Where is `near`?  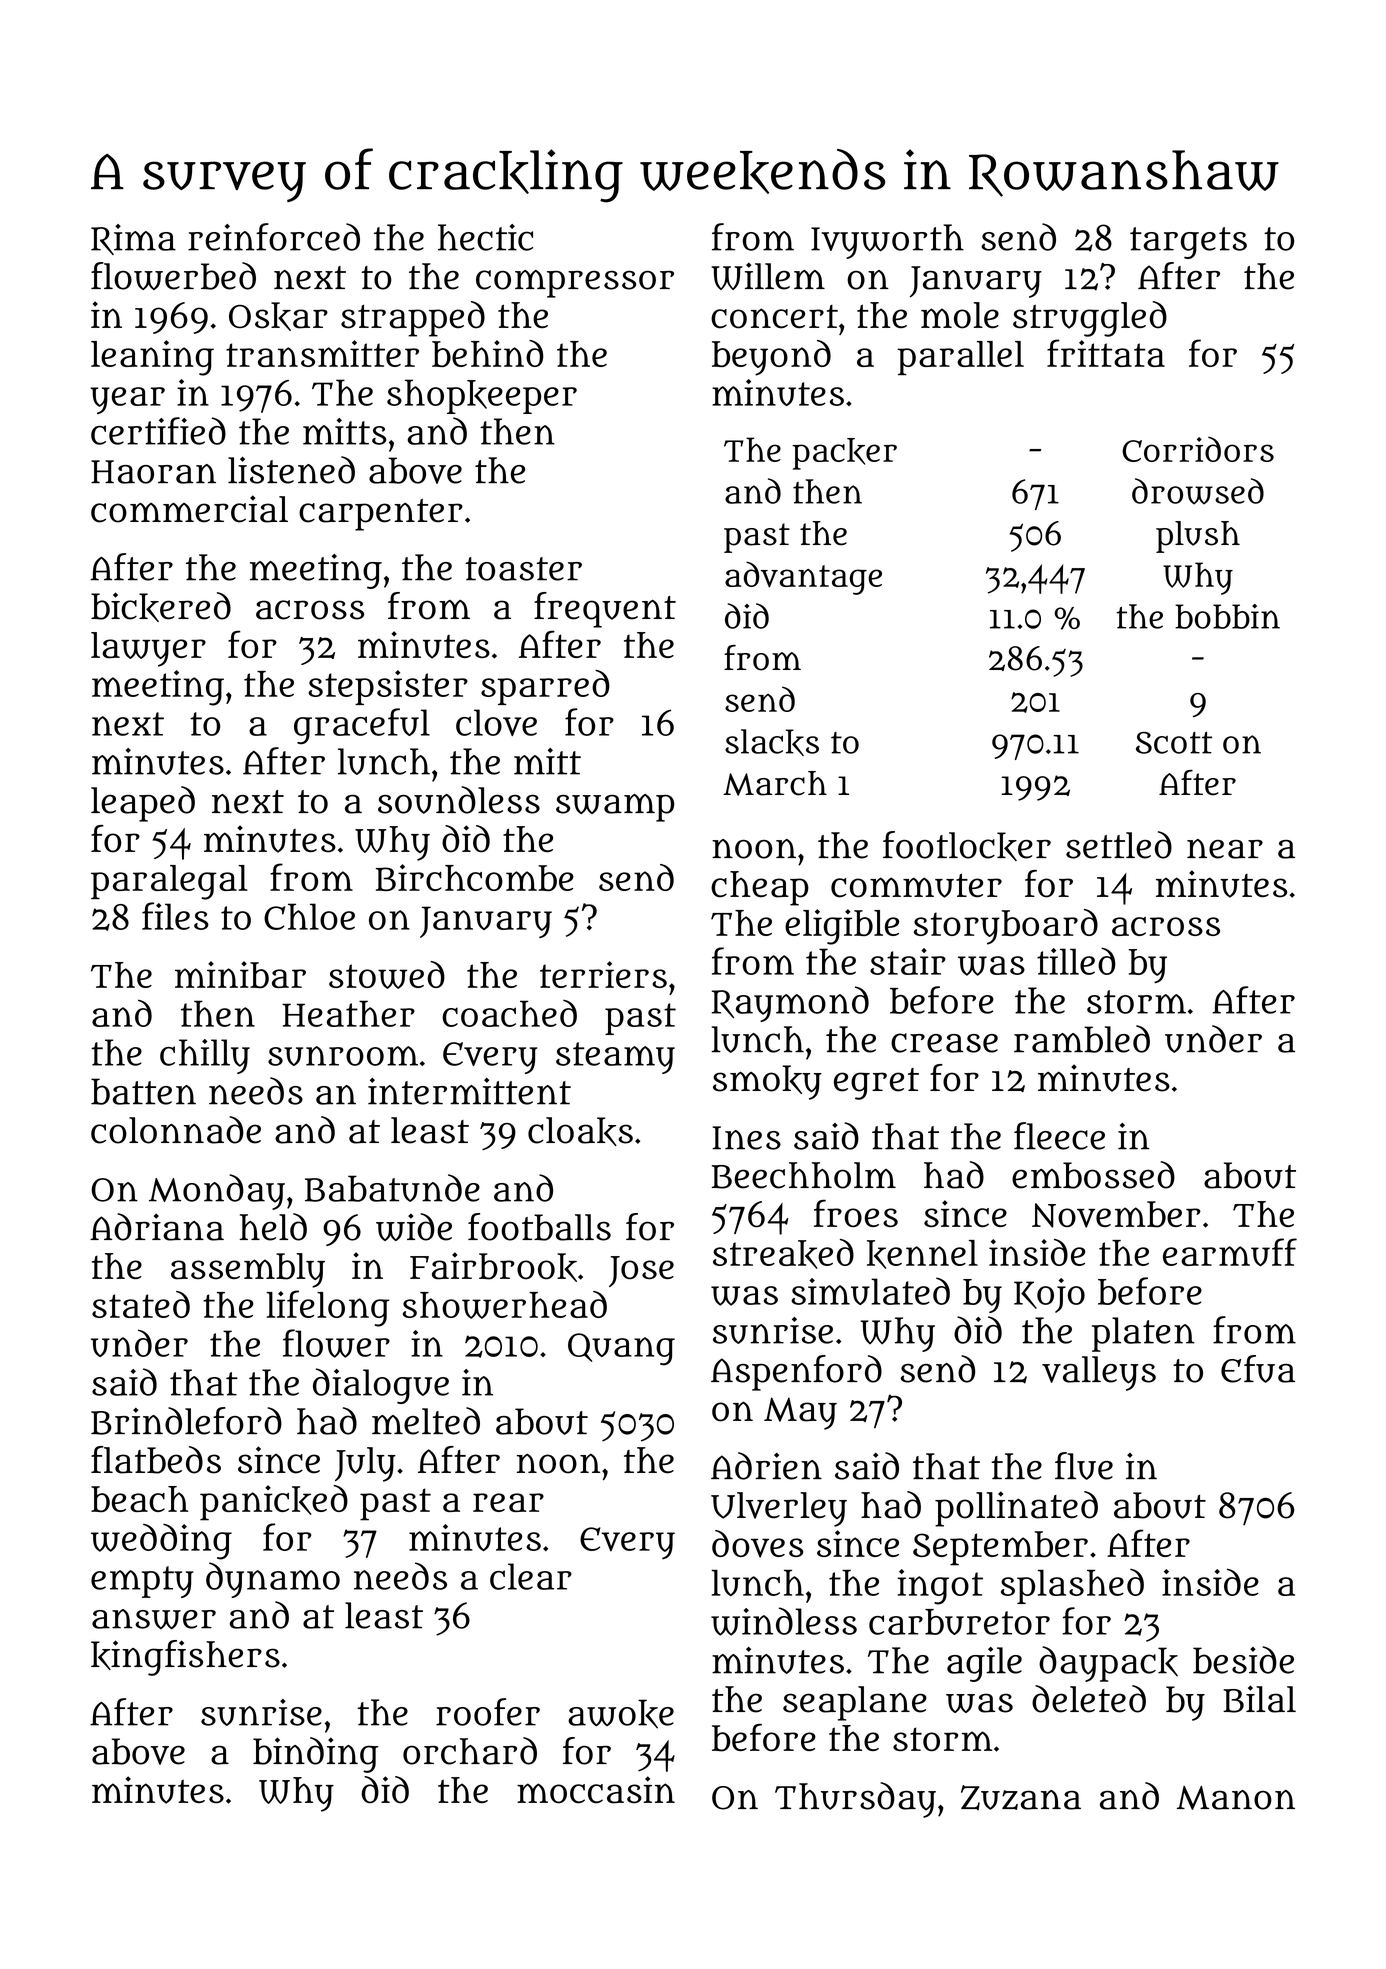 near is located at coordinates (1225, 849).
